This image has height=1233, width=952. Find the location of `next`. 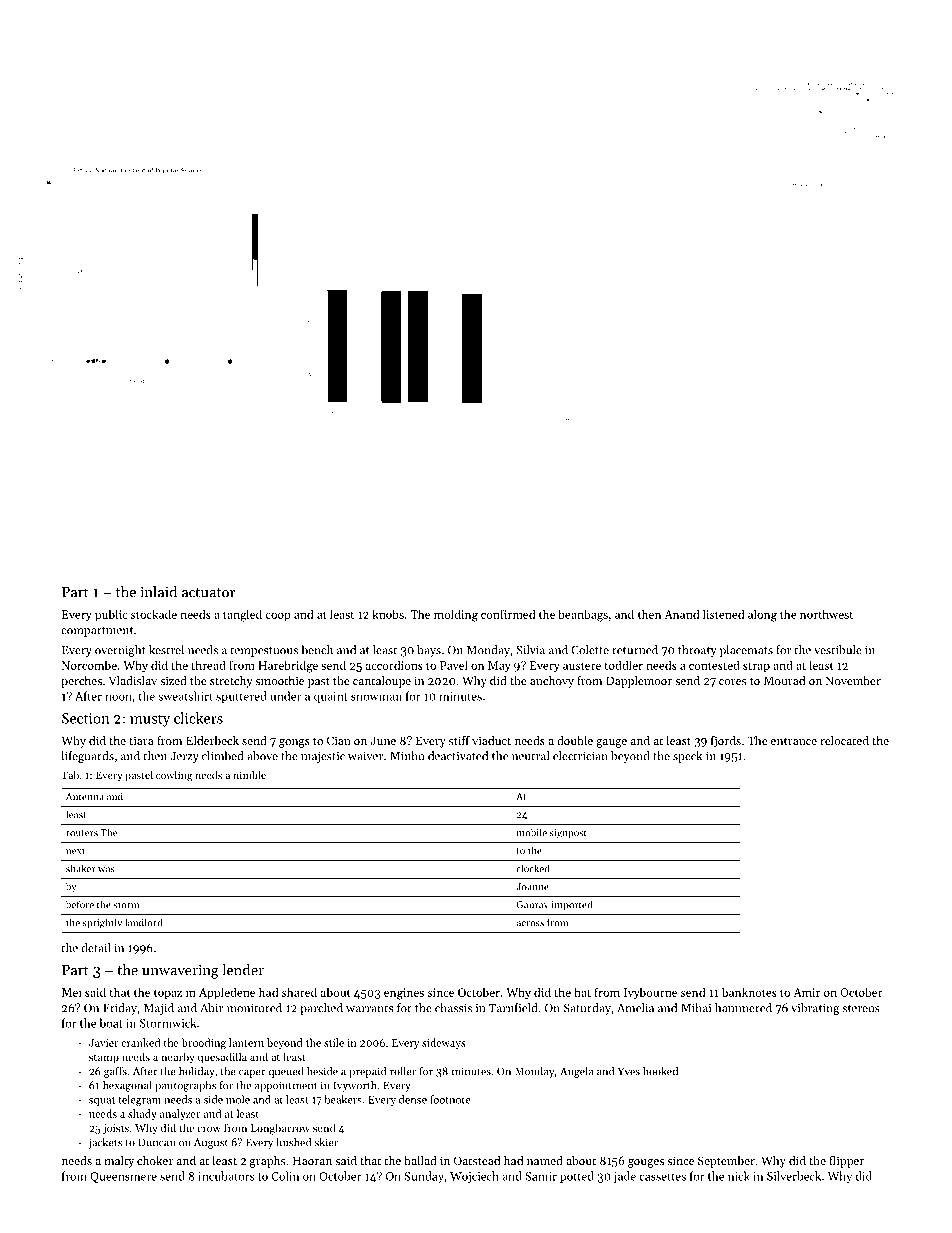

next is located at coordinates (75, 851).
